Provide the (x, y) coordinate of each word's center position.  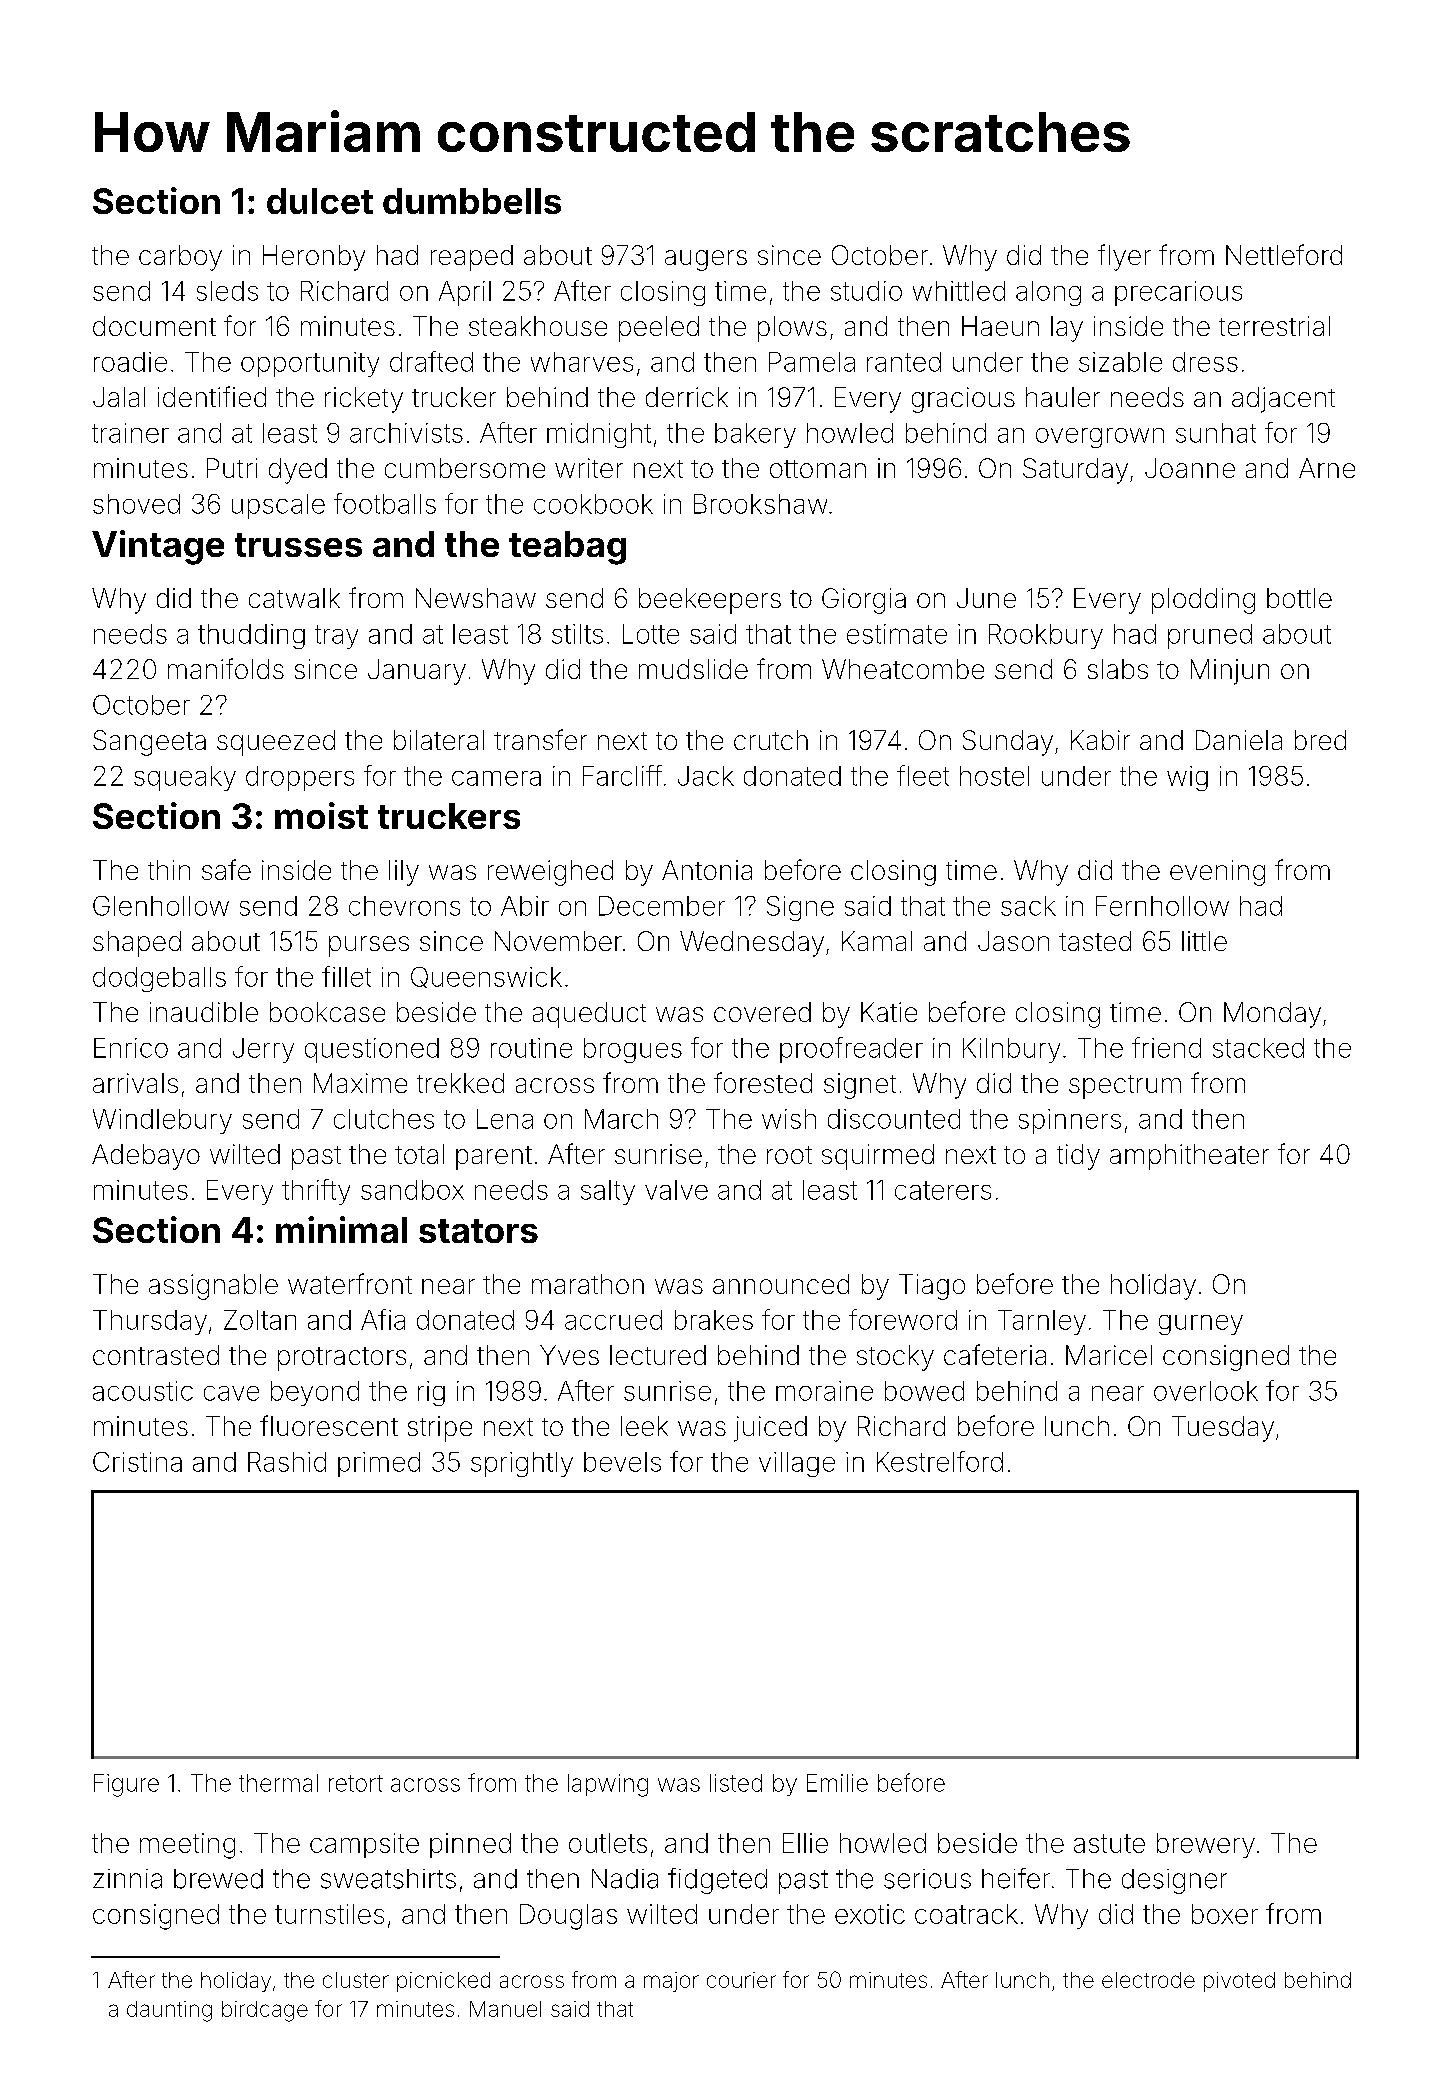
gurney (1201, 1325)
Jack (706, 776)
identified (212, 396)
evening (1217, 873)
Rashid (287, 1462)
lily (404, 873)
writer (589, 468)
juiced (770, 1429)
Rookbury (1046, 636)
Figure (126, 1785)
